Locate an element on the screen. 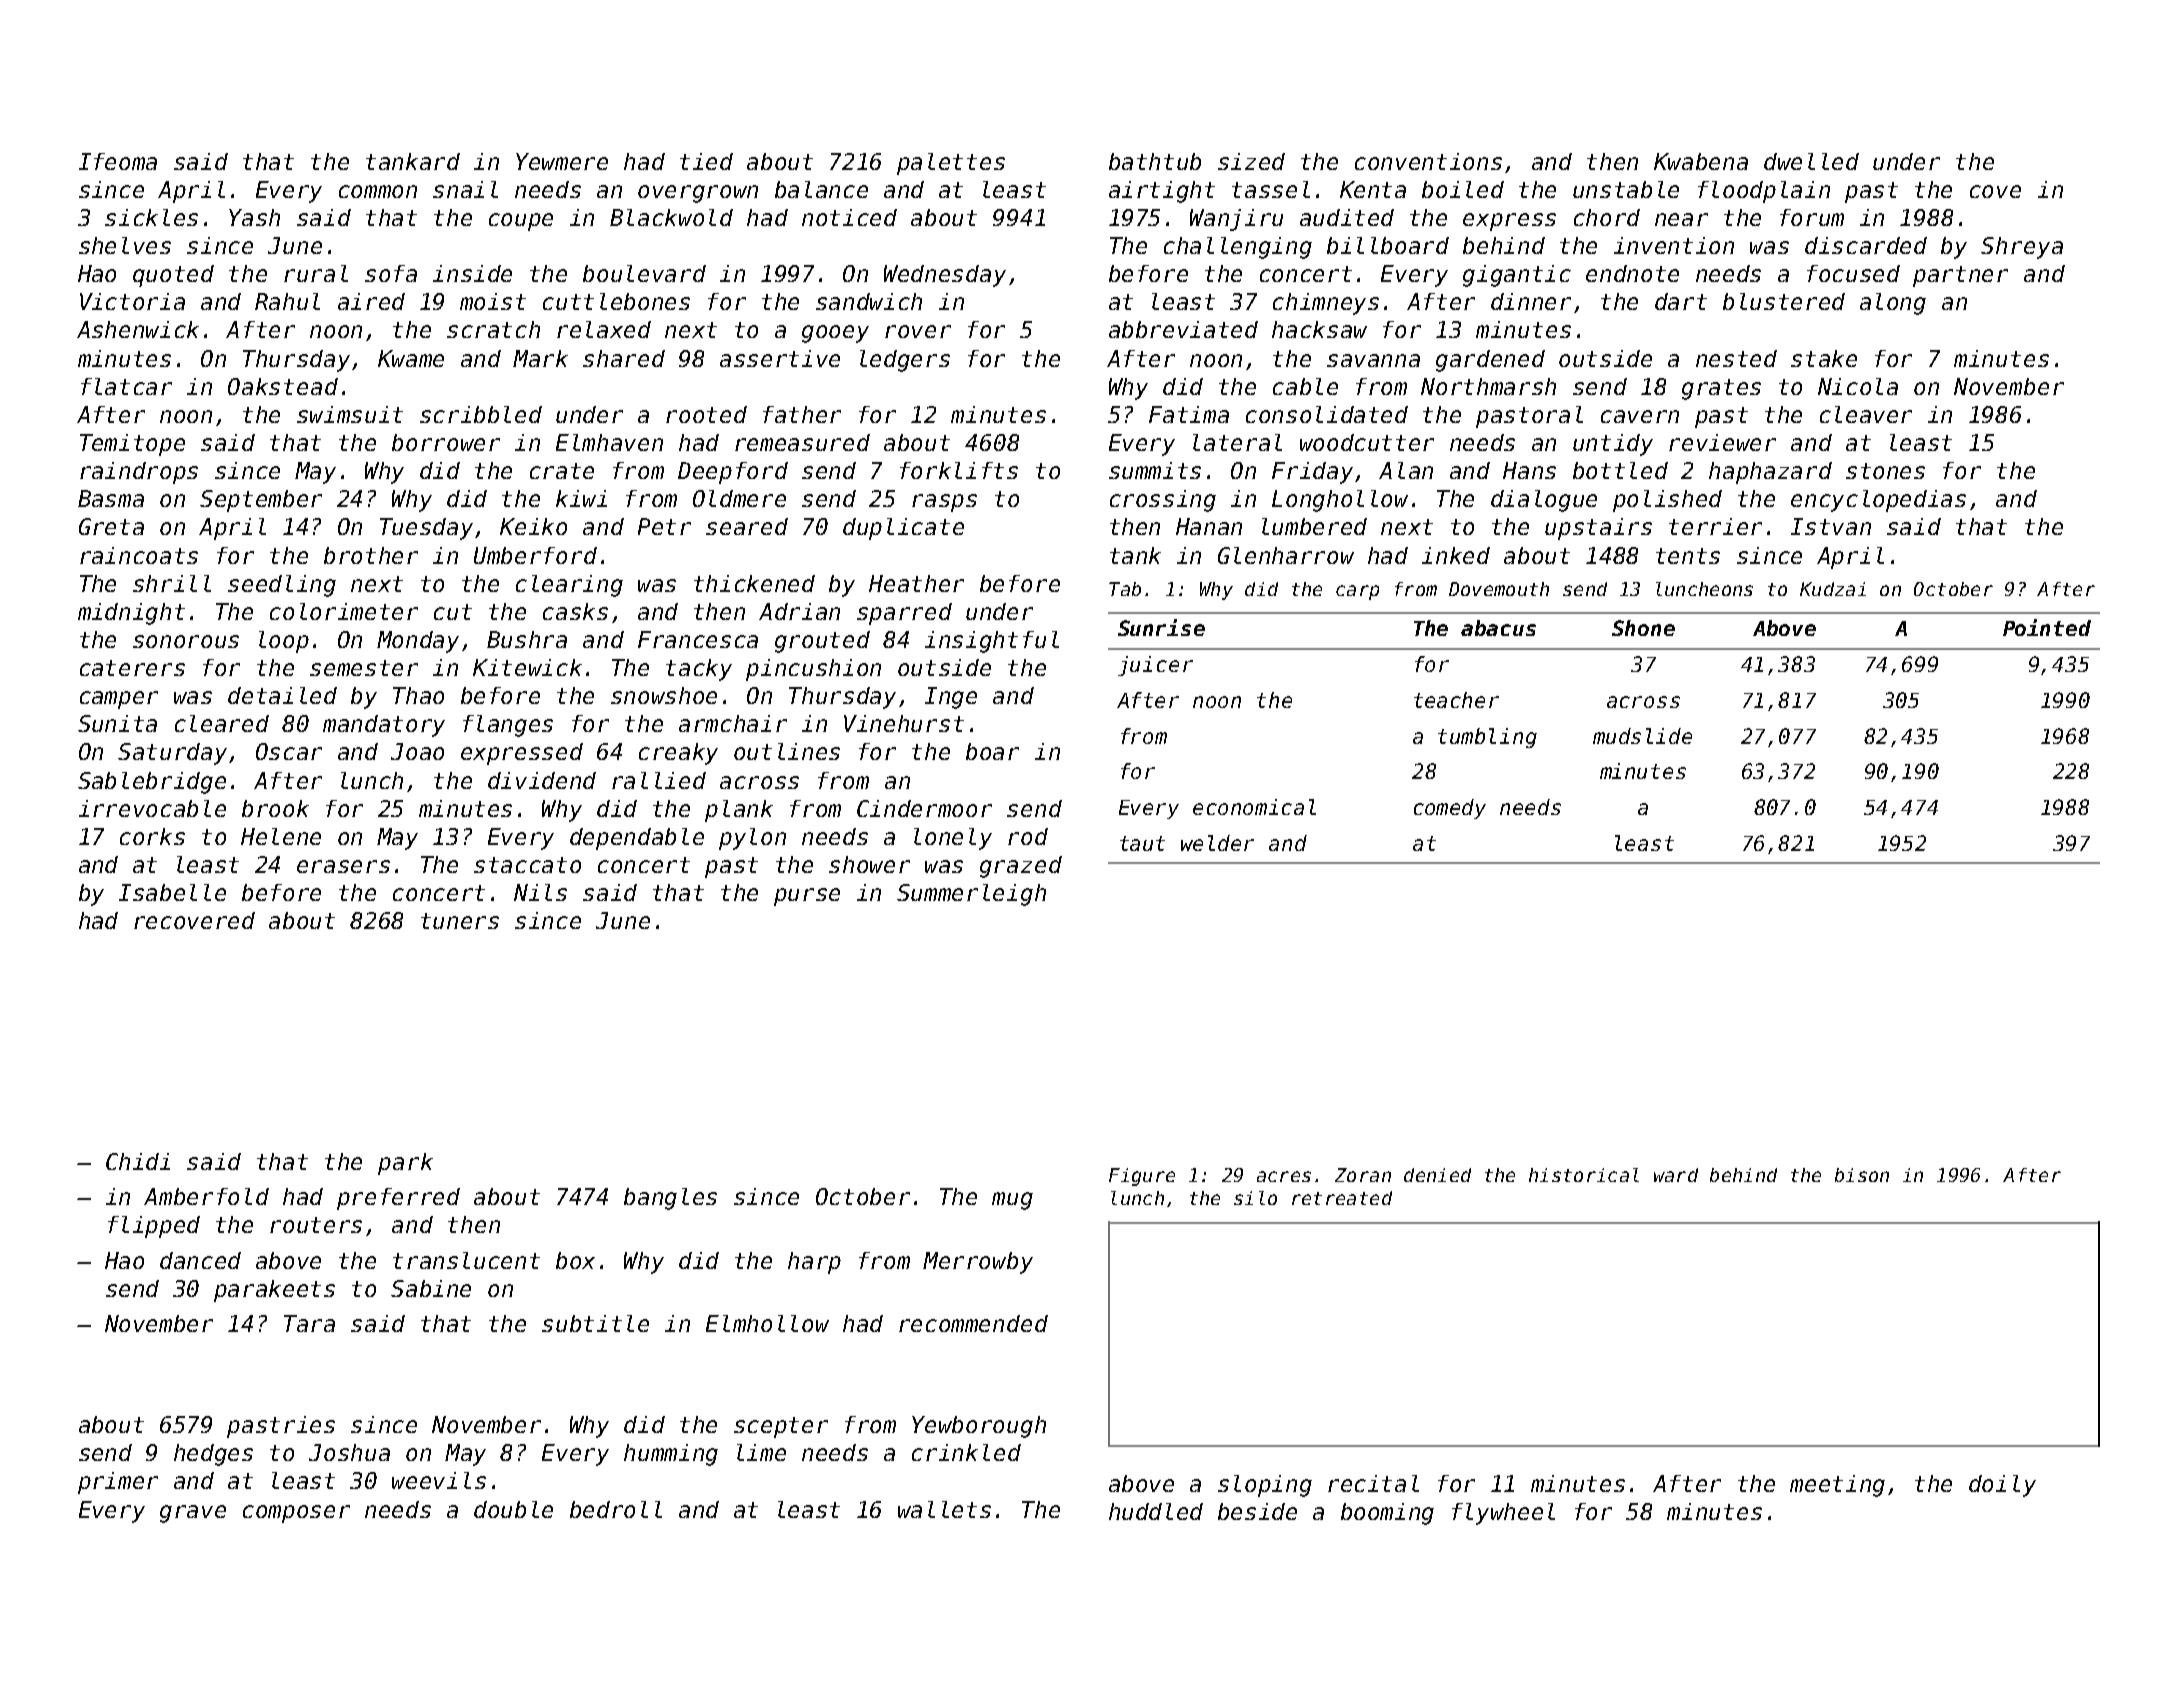 This screenshot has width=2178, height=1683. shelves is located at coordinates (125, 245).
